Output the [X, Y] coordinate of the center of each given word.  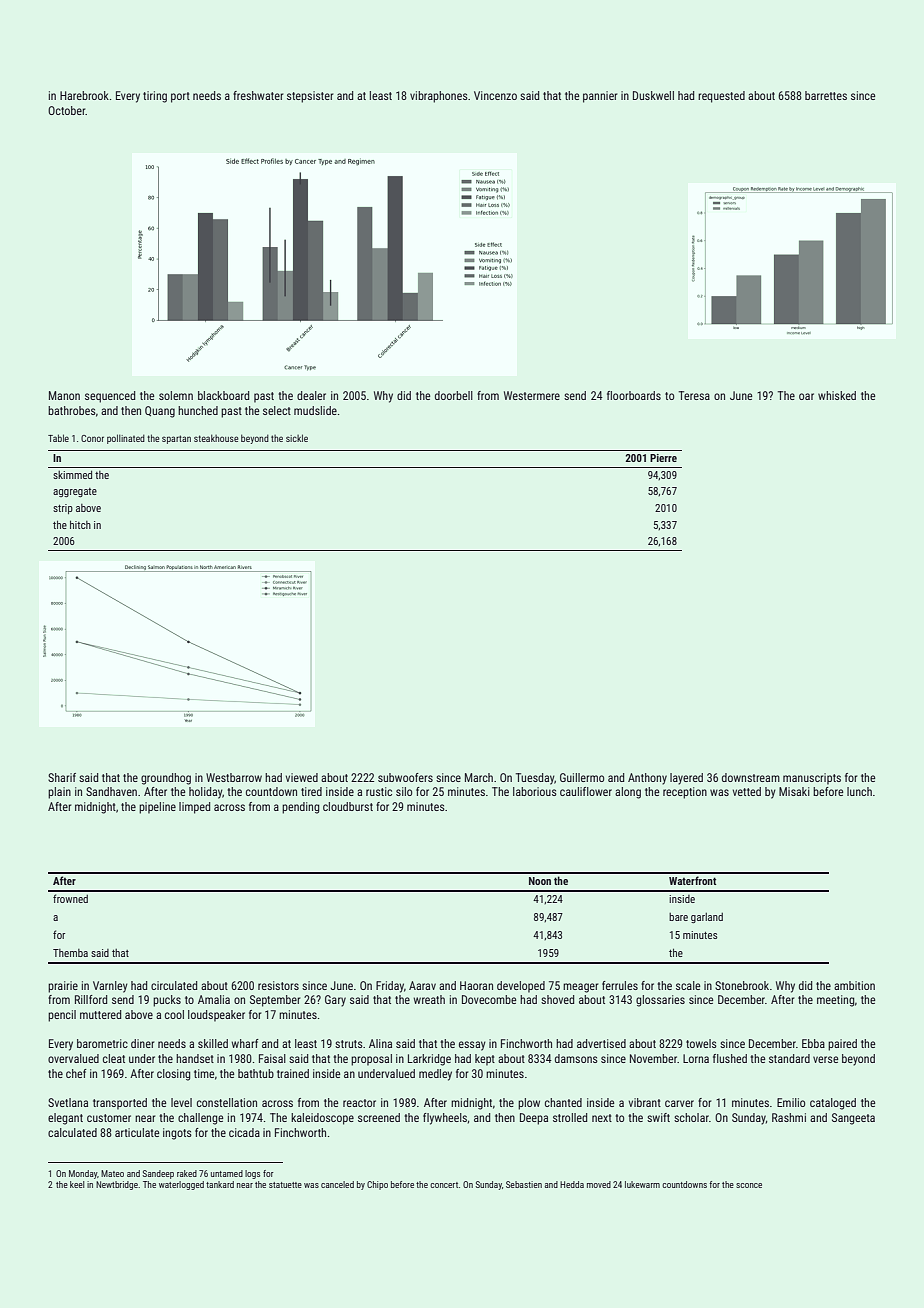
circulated [174, 985]
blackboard [223, 395]
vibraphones [439, 97]
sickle [297, 438]
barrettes [826, 95]
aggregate [75, 492]
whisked [837, 395]
